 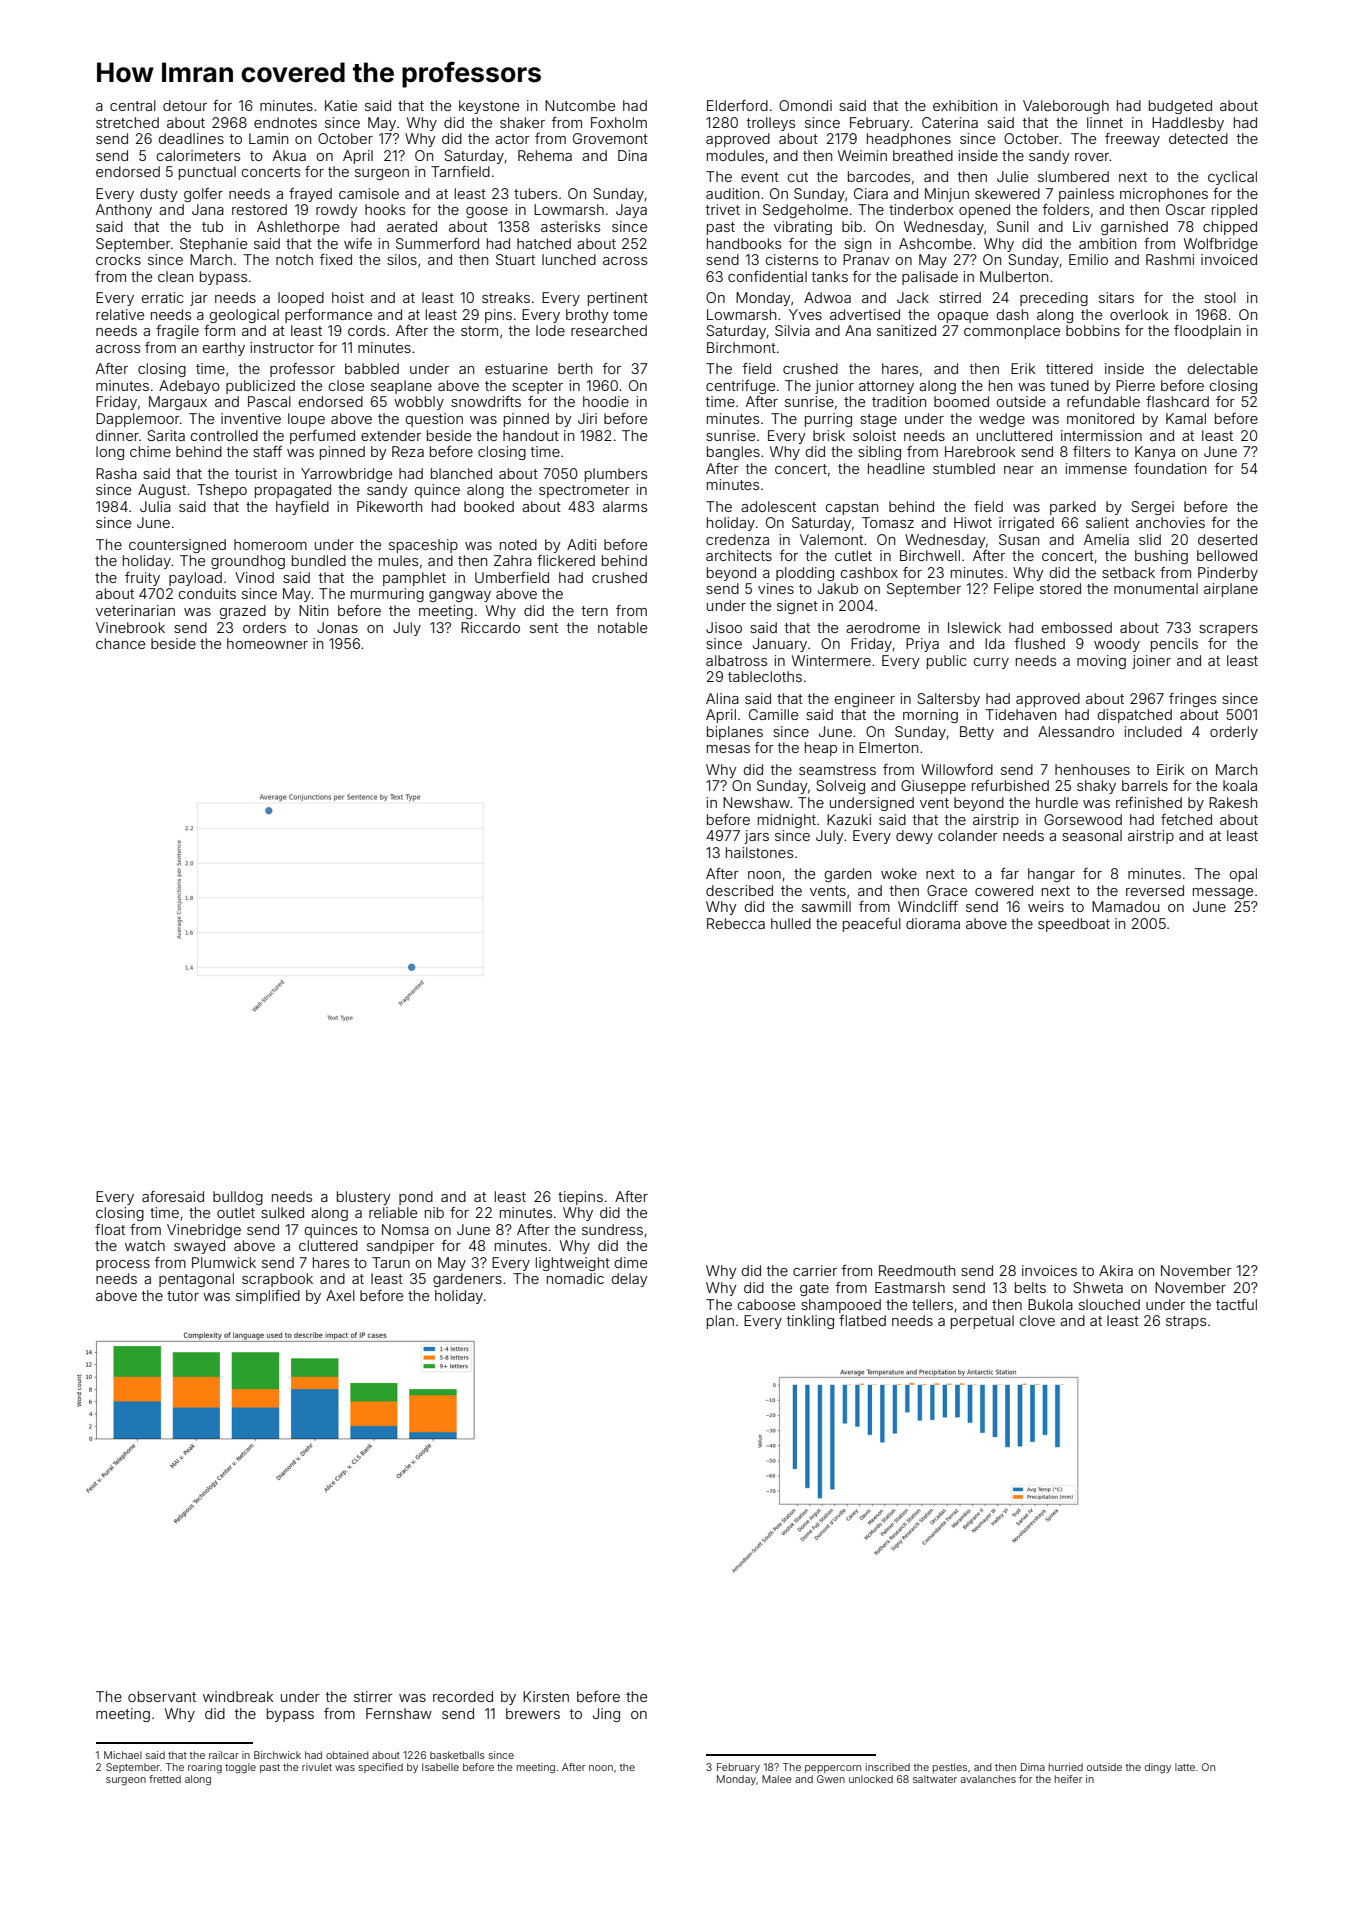 I want to click on observant, so click(x=162, y=1696).
